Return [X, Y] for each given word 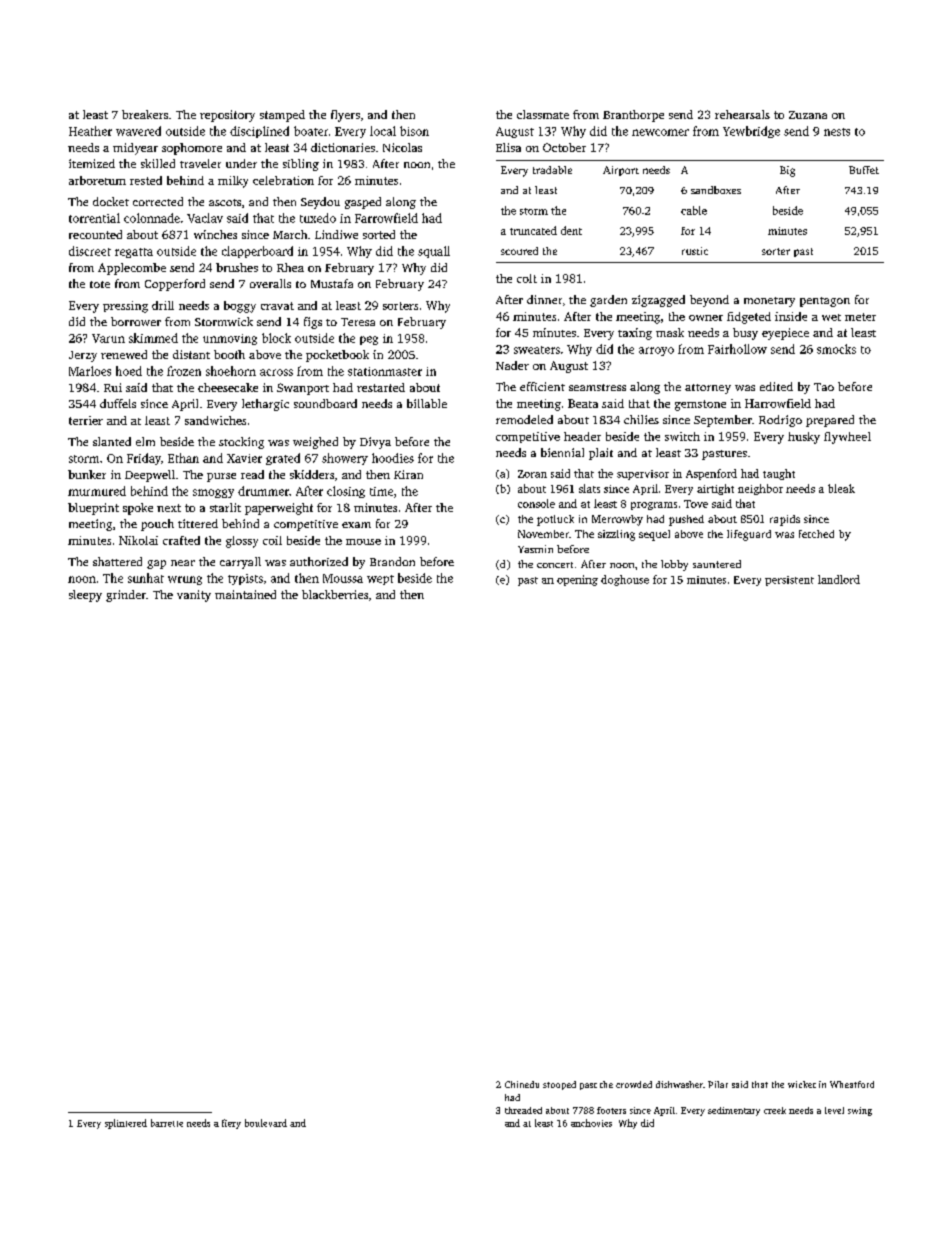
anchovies [591, 1123]
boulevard [266, 1123]
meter [860, 317]
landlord [839, 579]
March [290, 234]
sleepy [85, 596]
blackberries [335, 594]
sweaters [537, 350]
